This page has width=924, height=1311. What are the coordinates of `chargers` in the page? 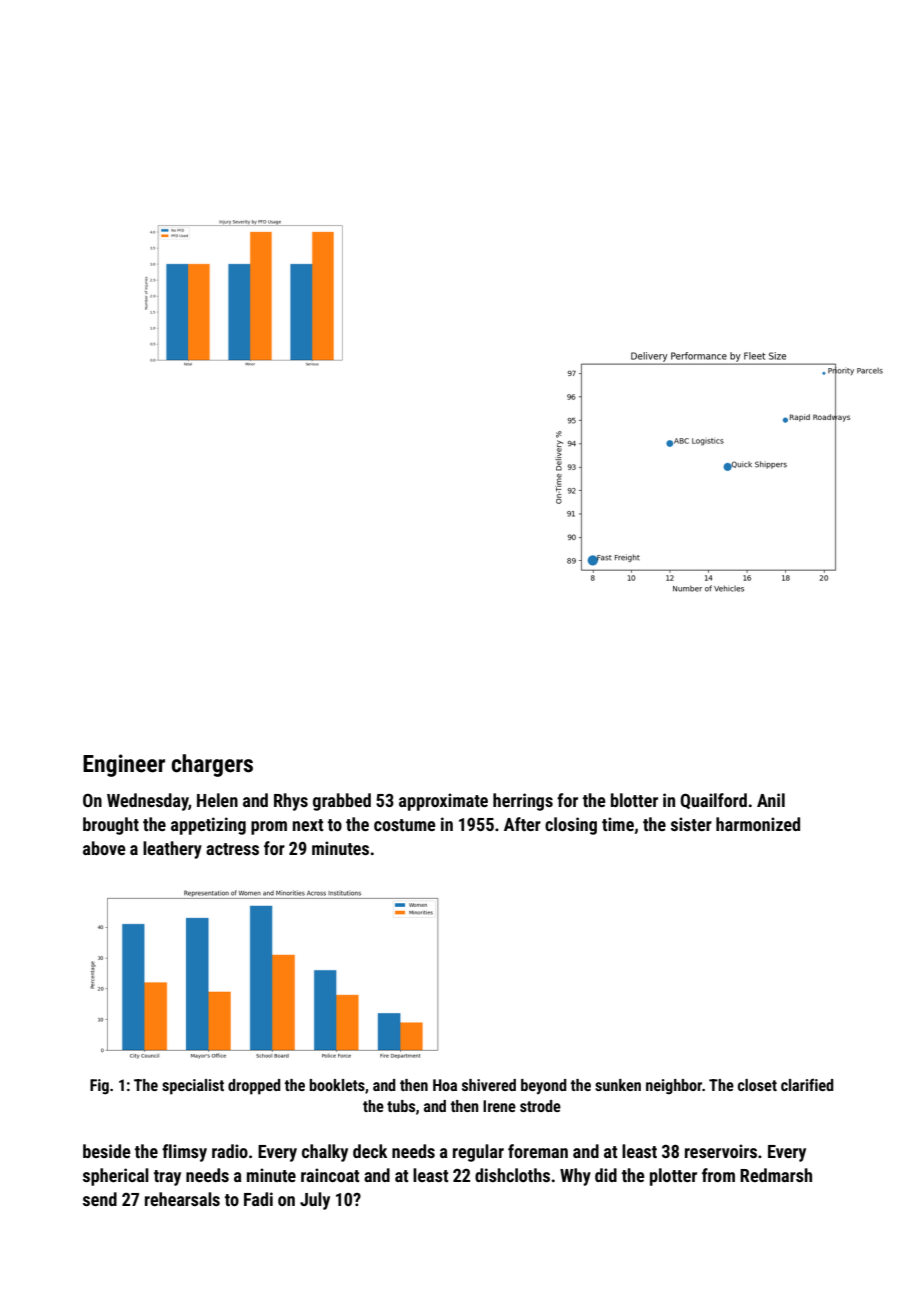 It's located at (212, 765).
